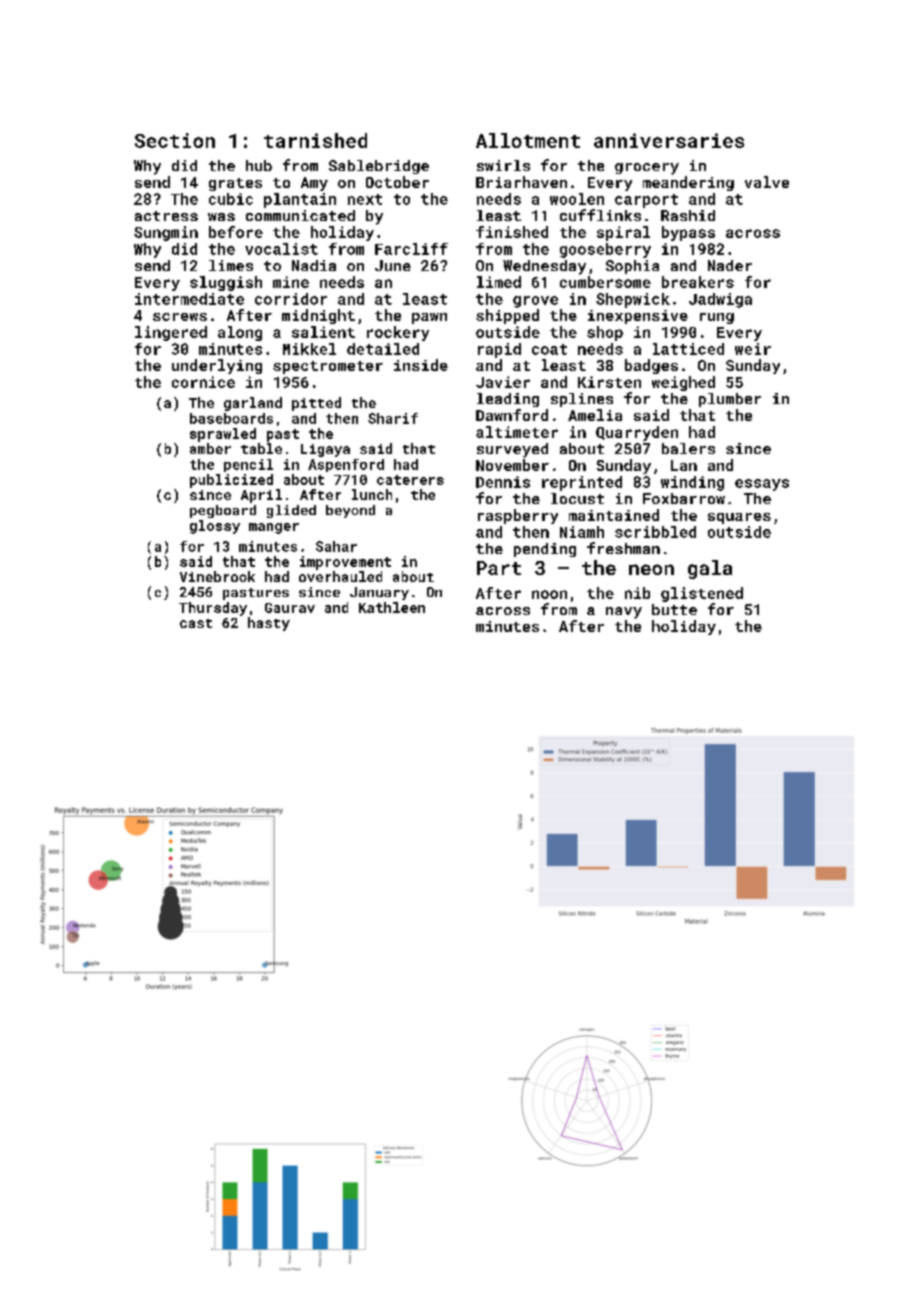  I want to click on inexpensive, so click(638, 317).
